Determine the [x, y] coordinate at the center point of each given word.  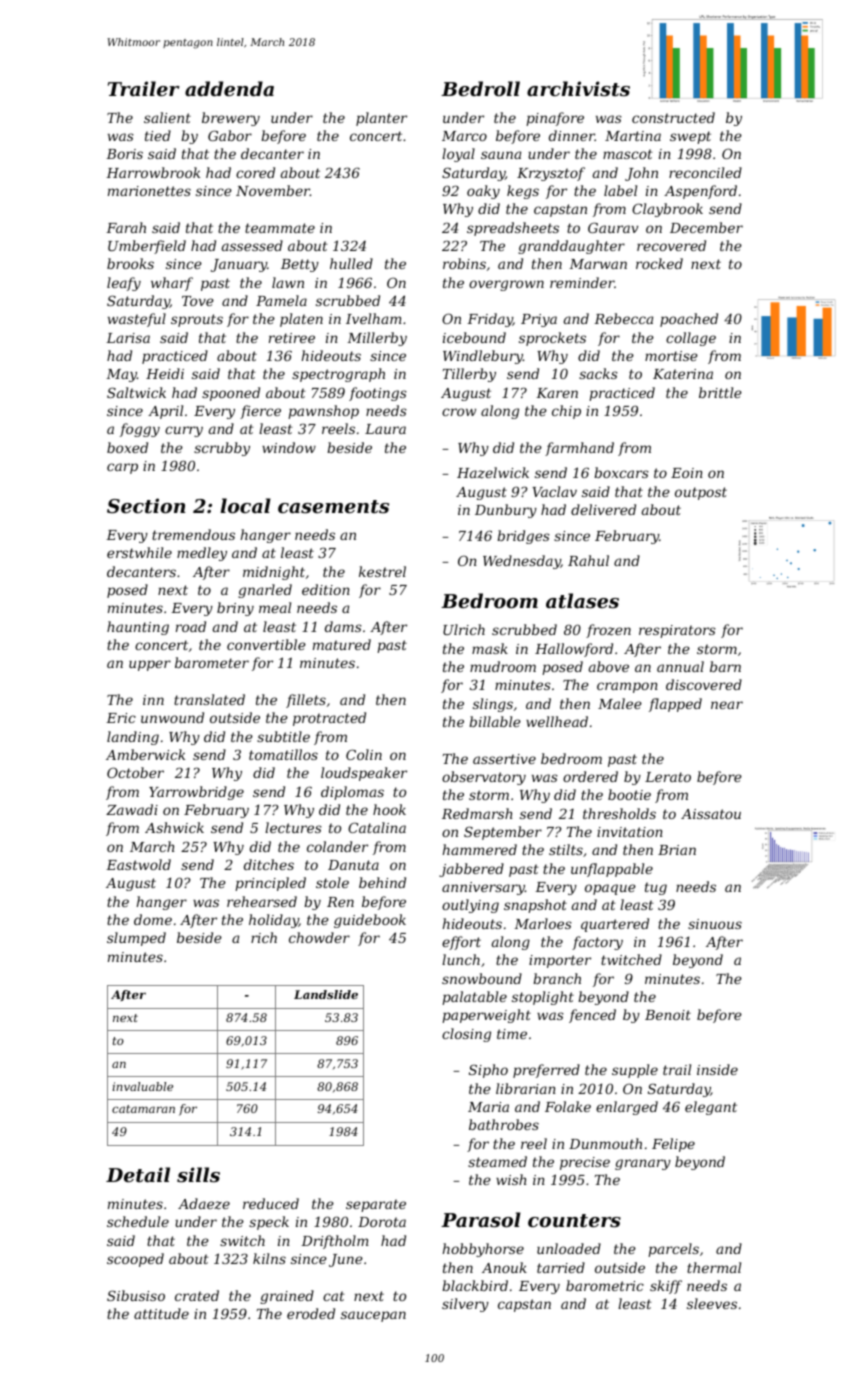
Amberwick [145, 754]
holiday [274, 921]
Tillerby [469, 375]
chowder [319, 937]
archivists [578, 89]
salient [167, 117]
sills [198, 1175]
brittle [720, 392]
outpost [701, 493]
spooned [231, 394]
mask [490, 648]
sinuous [715, 924]
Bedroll [480, 88]
